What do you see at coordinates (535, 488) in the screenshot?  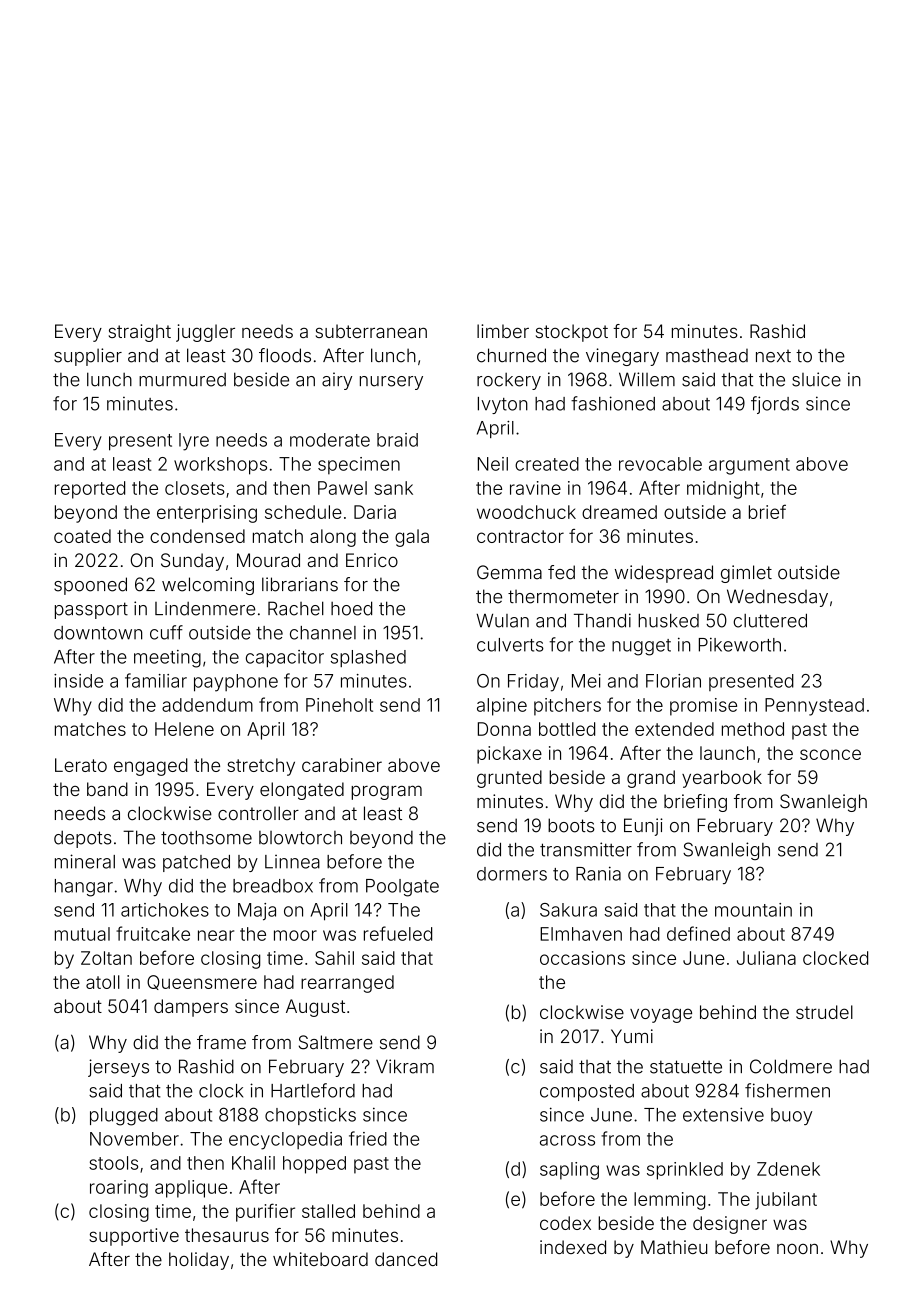 I see `ravine` at bounding box center [535, 488].
